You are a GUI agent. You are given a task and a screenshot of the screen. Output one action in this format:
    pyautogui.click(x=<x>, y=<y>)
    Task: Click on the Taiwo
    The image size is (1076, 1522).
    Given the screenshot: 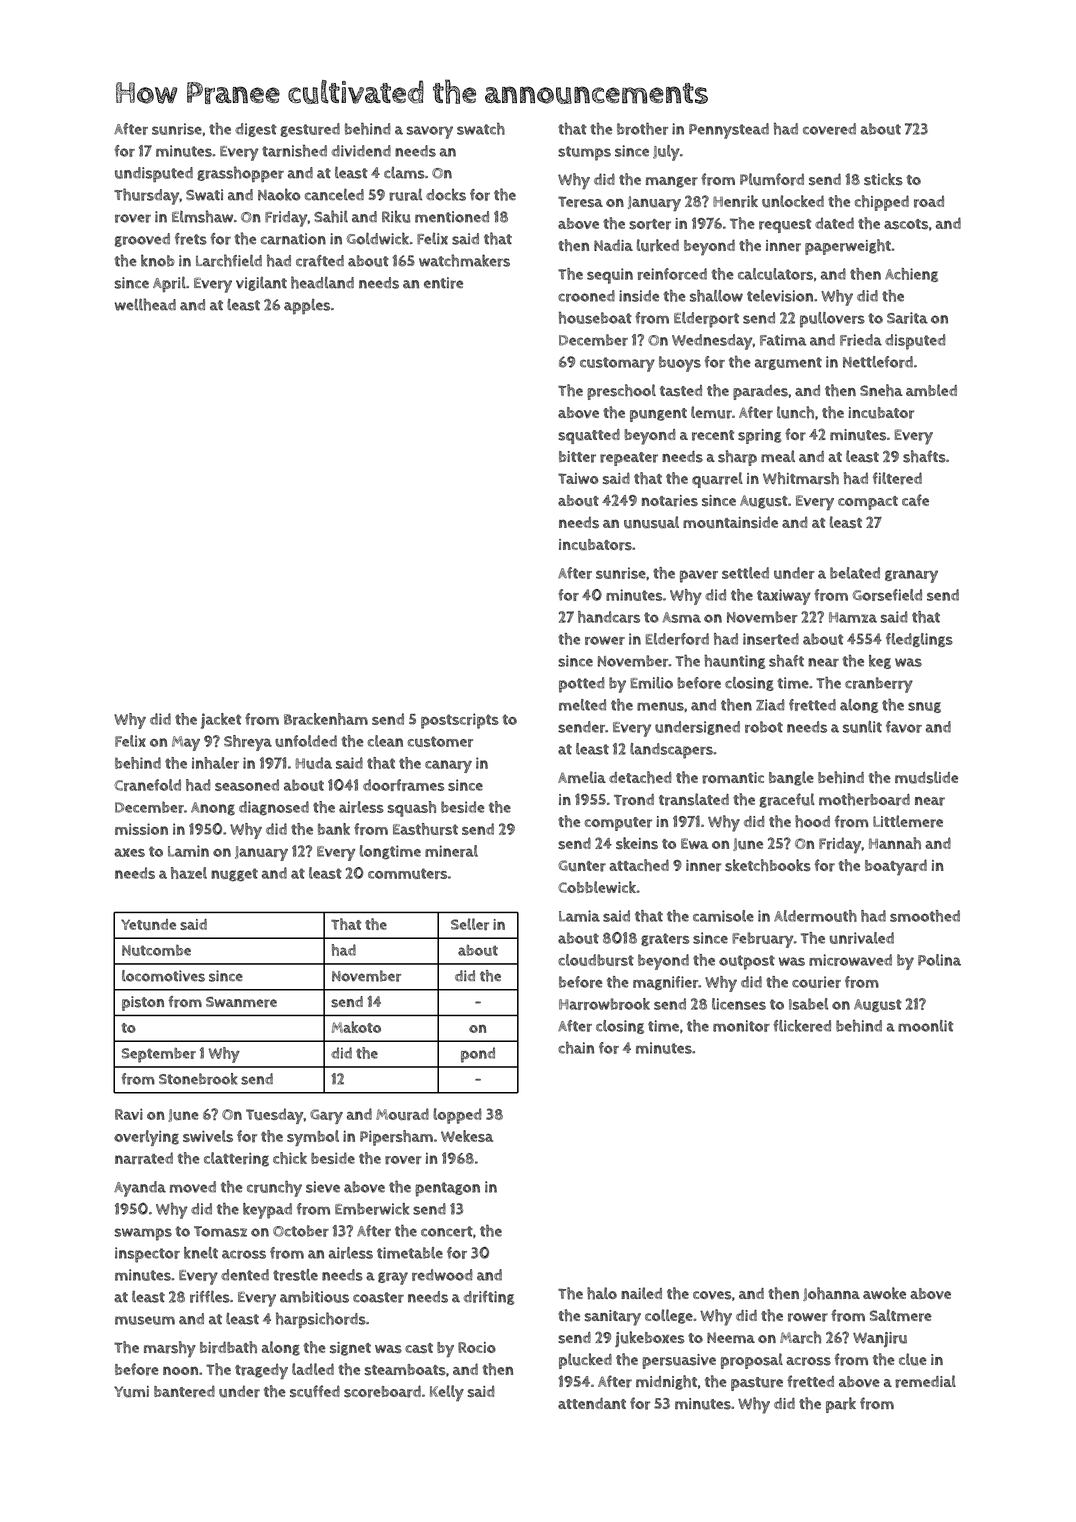 What is the action you would take?
    pyautogui.click(x=578, y=478)
